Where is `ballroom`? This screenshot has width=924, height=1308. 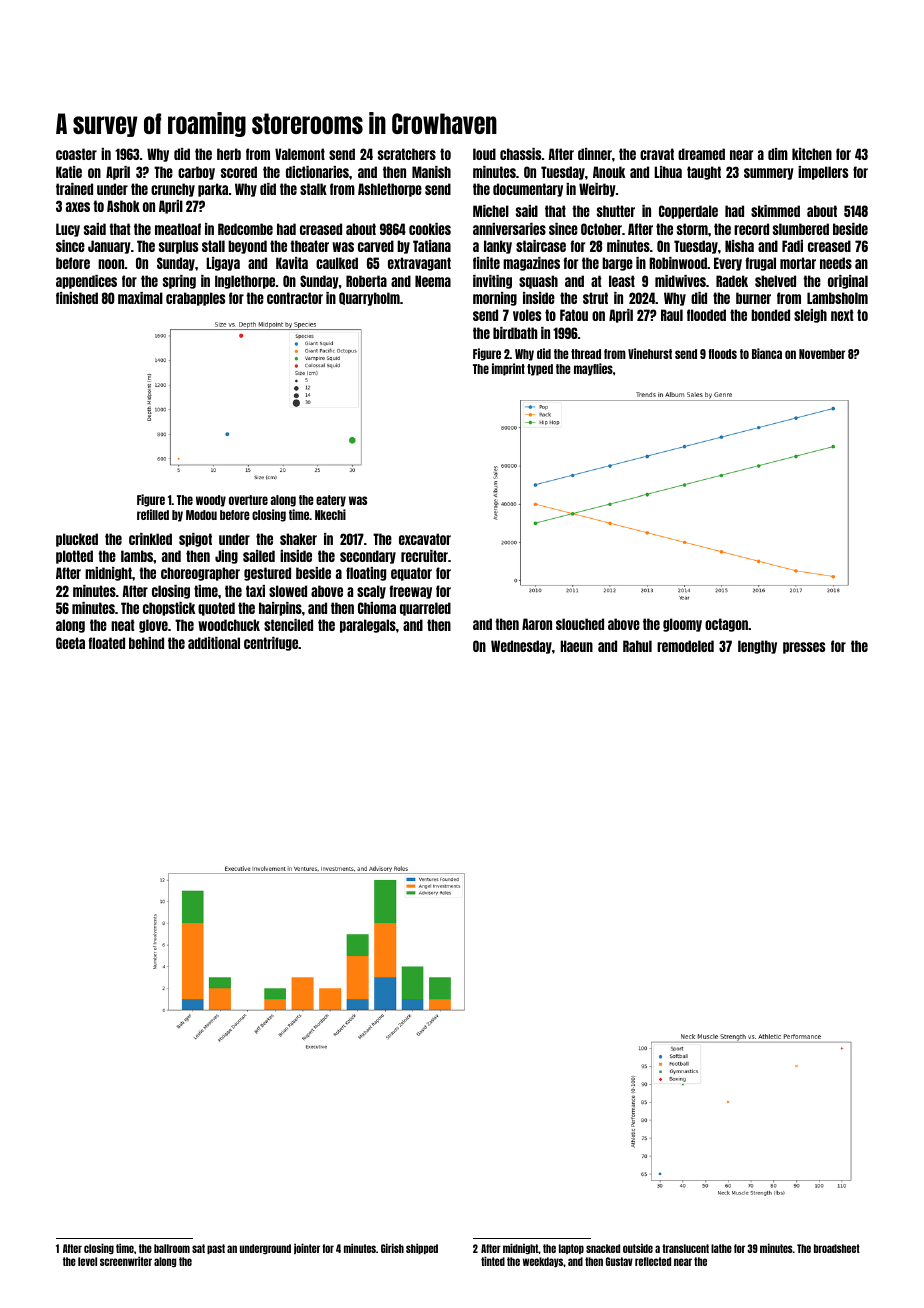
ballroom is located at coordinates (172, 1248).
